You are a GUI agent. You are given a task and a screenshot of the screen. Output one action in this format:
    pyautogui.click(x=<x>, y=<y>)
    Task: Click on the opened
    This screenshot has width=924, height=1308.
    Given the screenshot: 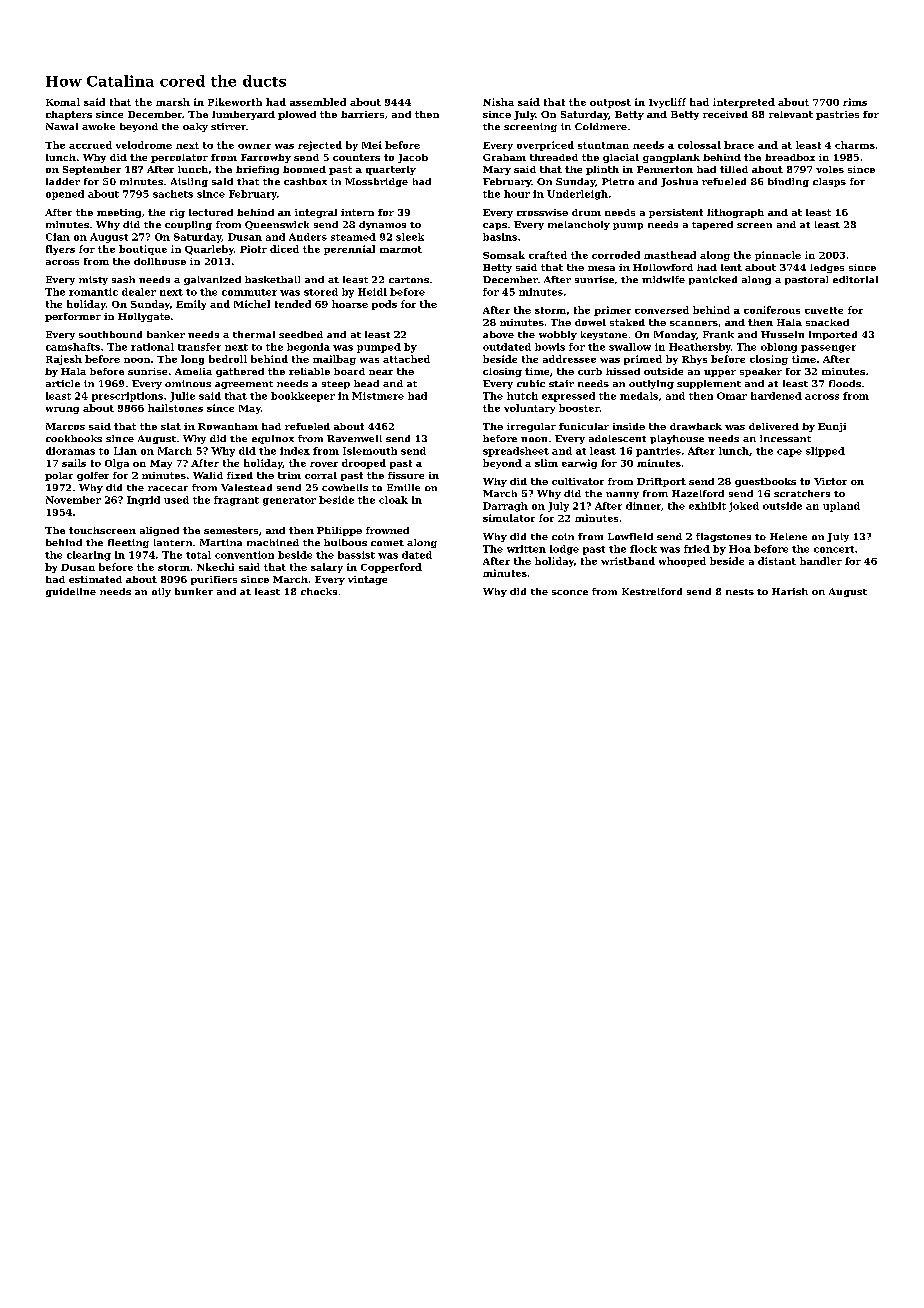 What is the action you would take?
    pyautogui.click(x=65, y=195)
